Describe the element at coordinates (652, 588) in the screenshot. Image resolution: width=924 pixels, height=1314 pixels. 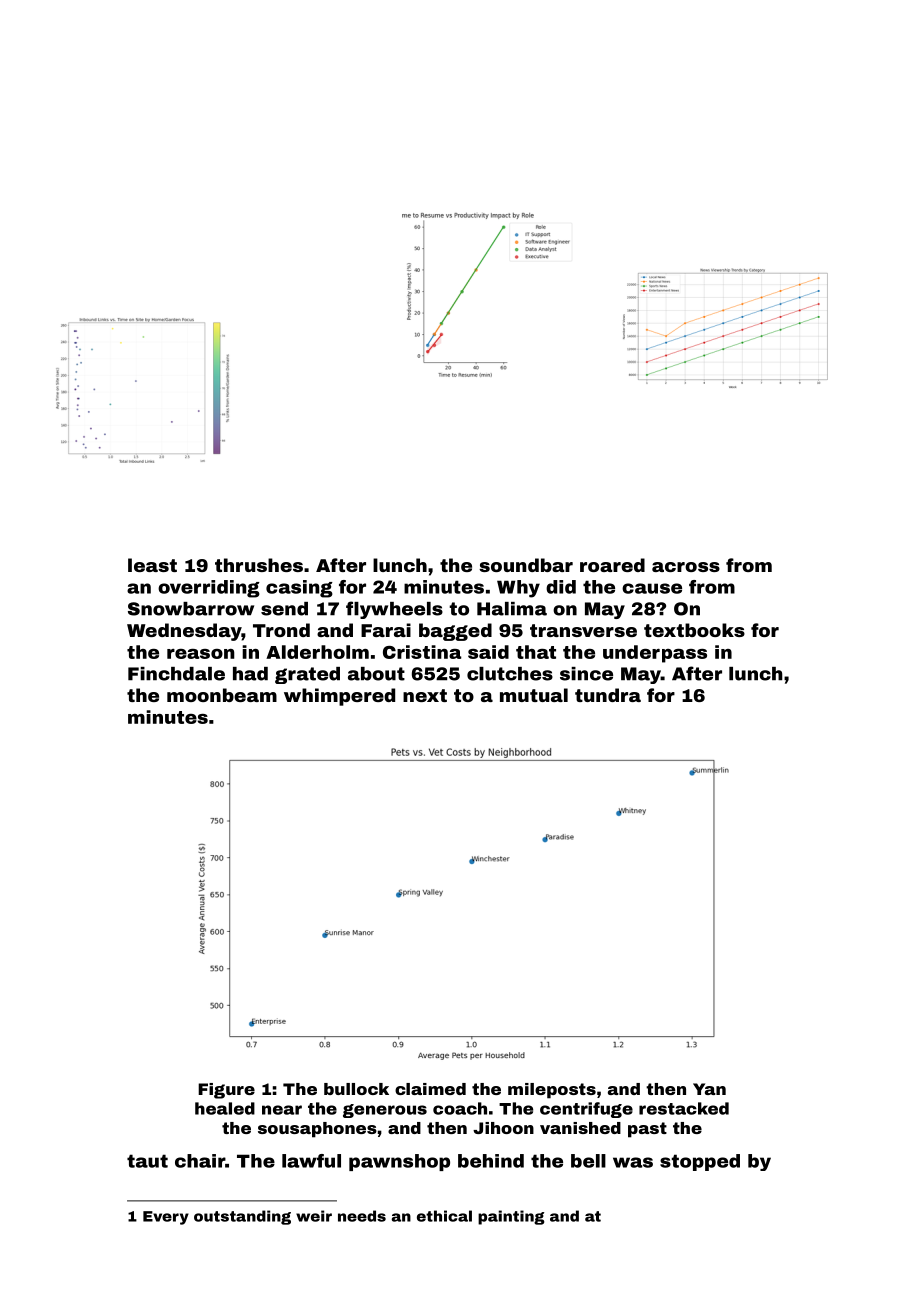
I see `cause` at that location.
